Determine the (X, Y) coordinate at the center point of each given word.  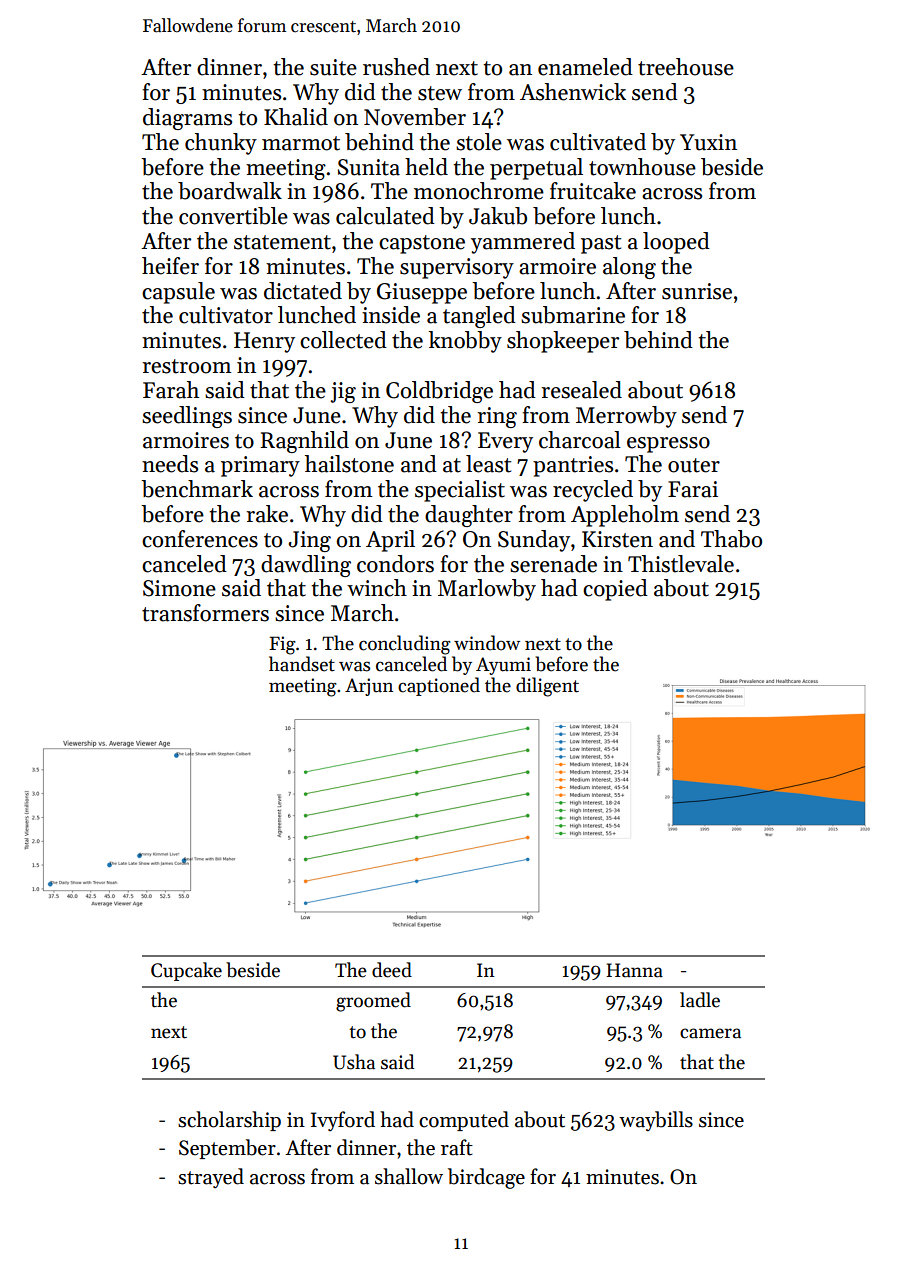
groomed (373, 1002)
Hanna (634, 970)
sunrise (697, 291)
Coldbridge (439, 392)
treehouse (686, 67)
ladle (700, 1000)
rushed (396, 67)
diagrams (187, 119)
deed (392, 970)
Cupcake (186, 971)
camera (710, 1033)
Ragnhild (304, 442)
